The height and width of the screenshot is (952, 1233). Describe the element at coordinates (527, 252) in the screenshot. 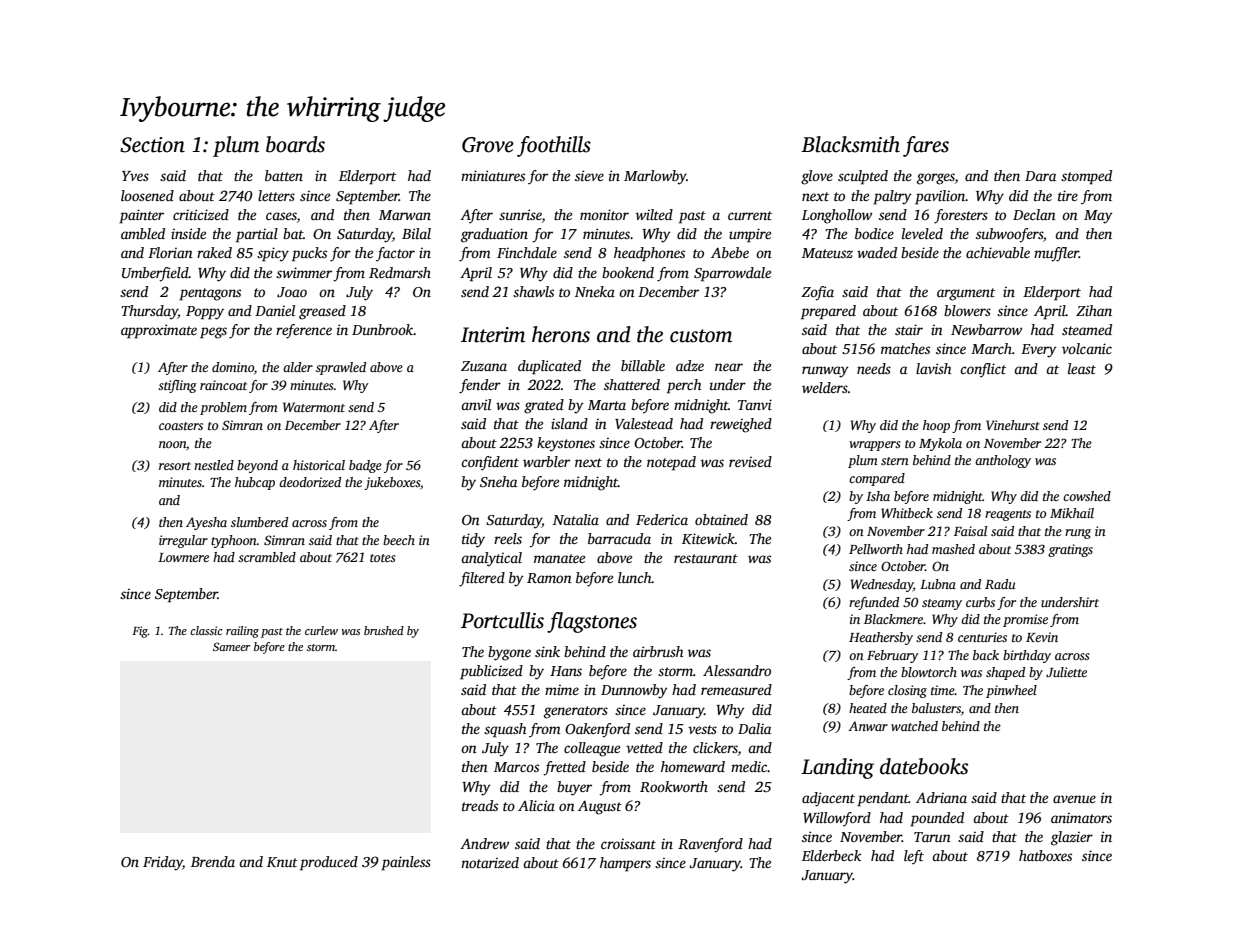

I see `Finchdale` at that location.
